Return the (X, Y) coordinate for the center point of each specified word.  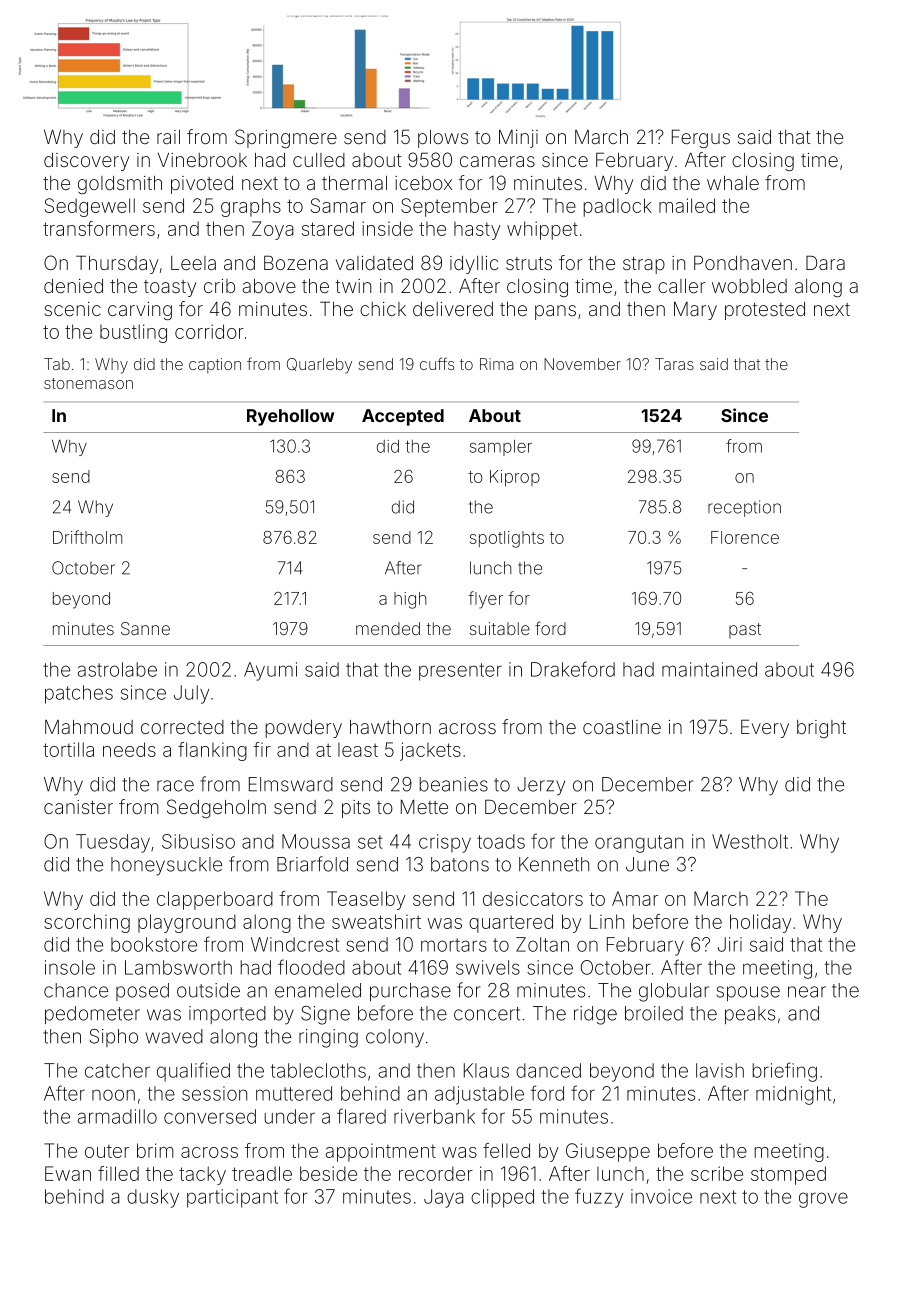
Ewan (68, 1173)
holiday (761, 923)
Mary (695, 311)
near (807, 992)
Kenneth (554, 864)
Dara (825, 262)
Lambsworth (178, 967)
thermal (354, 183)
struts (529, 263)
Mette (424, 806)
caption (215, 365)
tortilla (68, 749)
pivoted (202, 185)
